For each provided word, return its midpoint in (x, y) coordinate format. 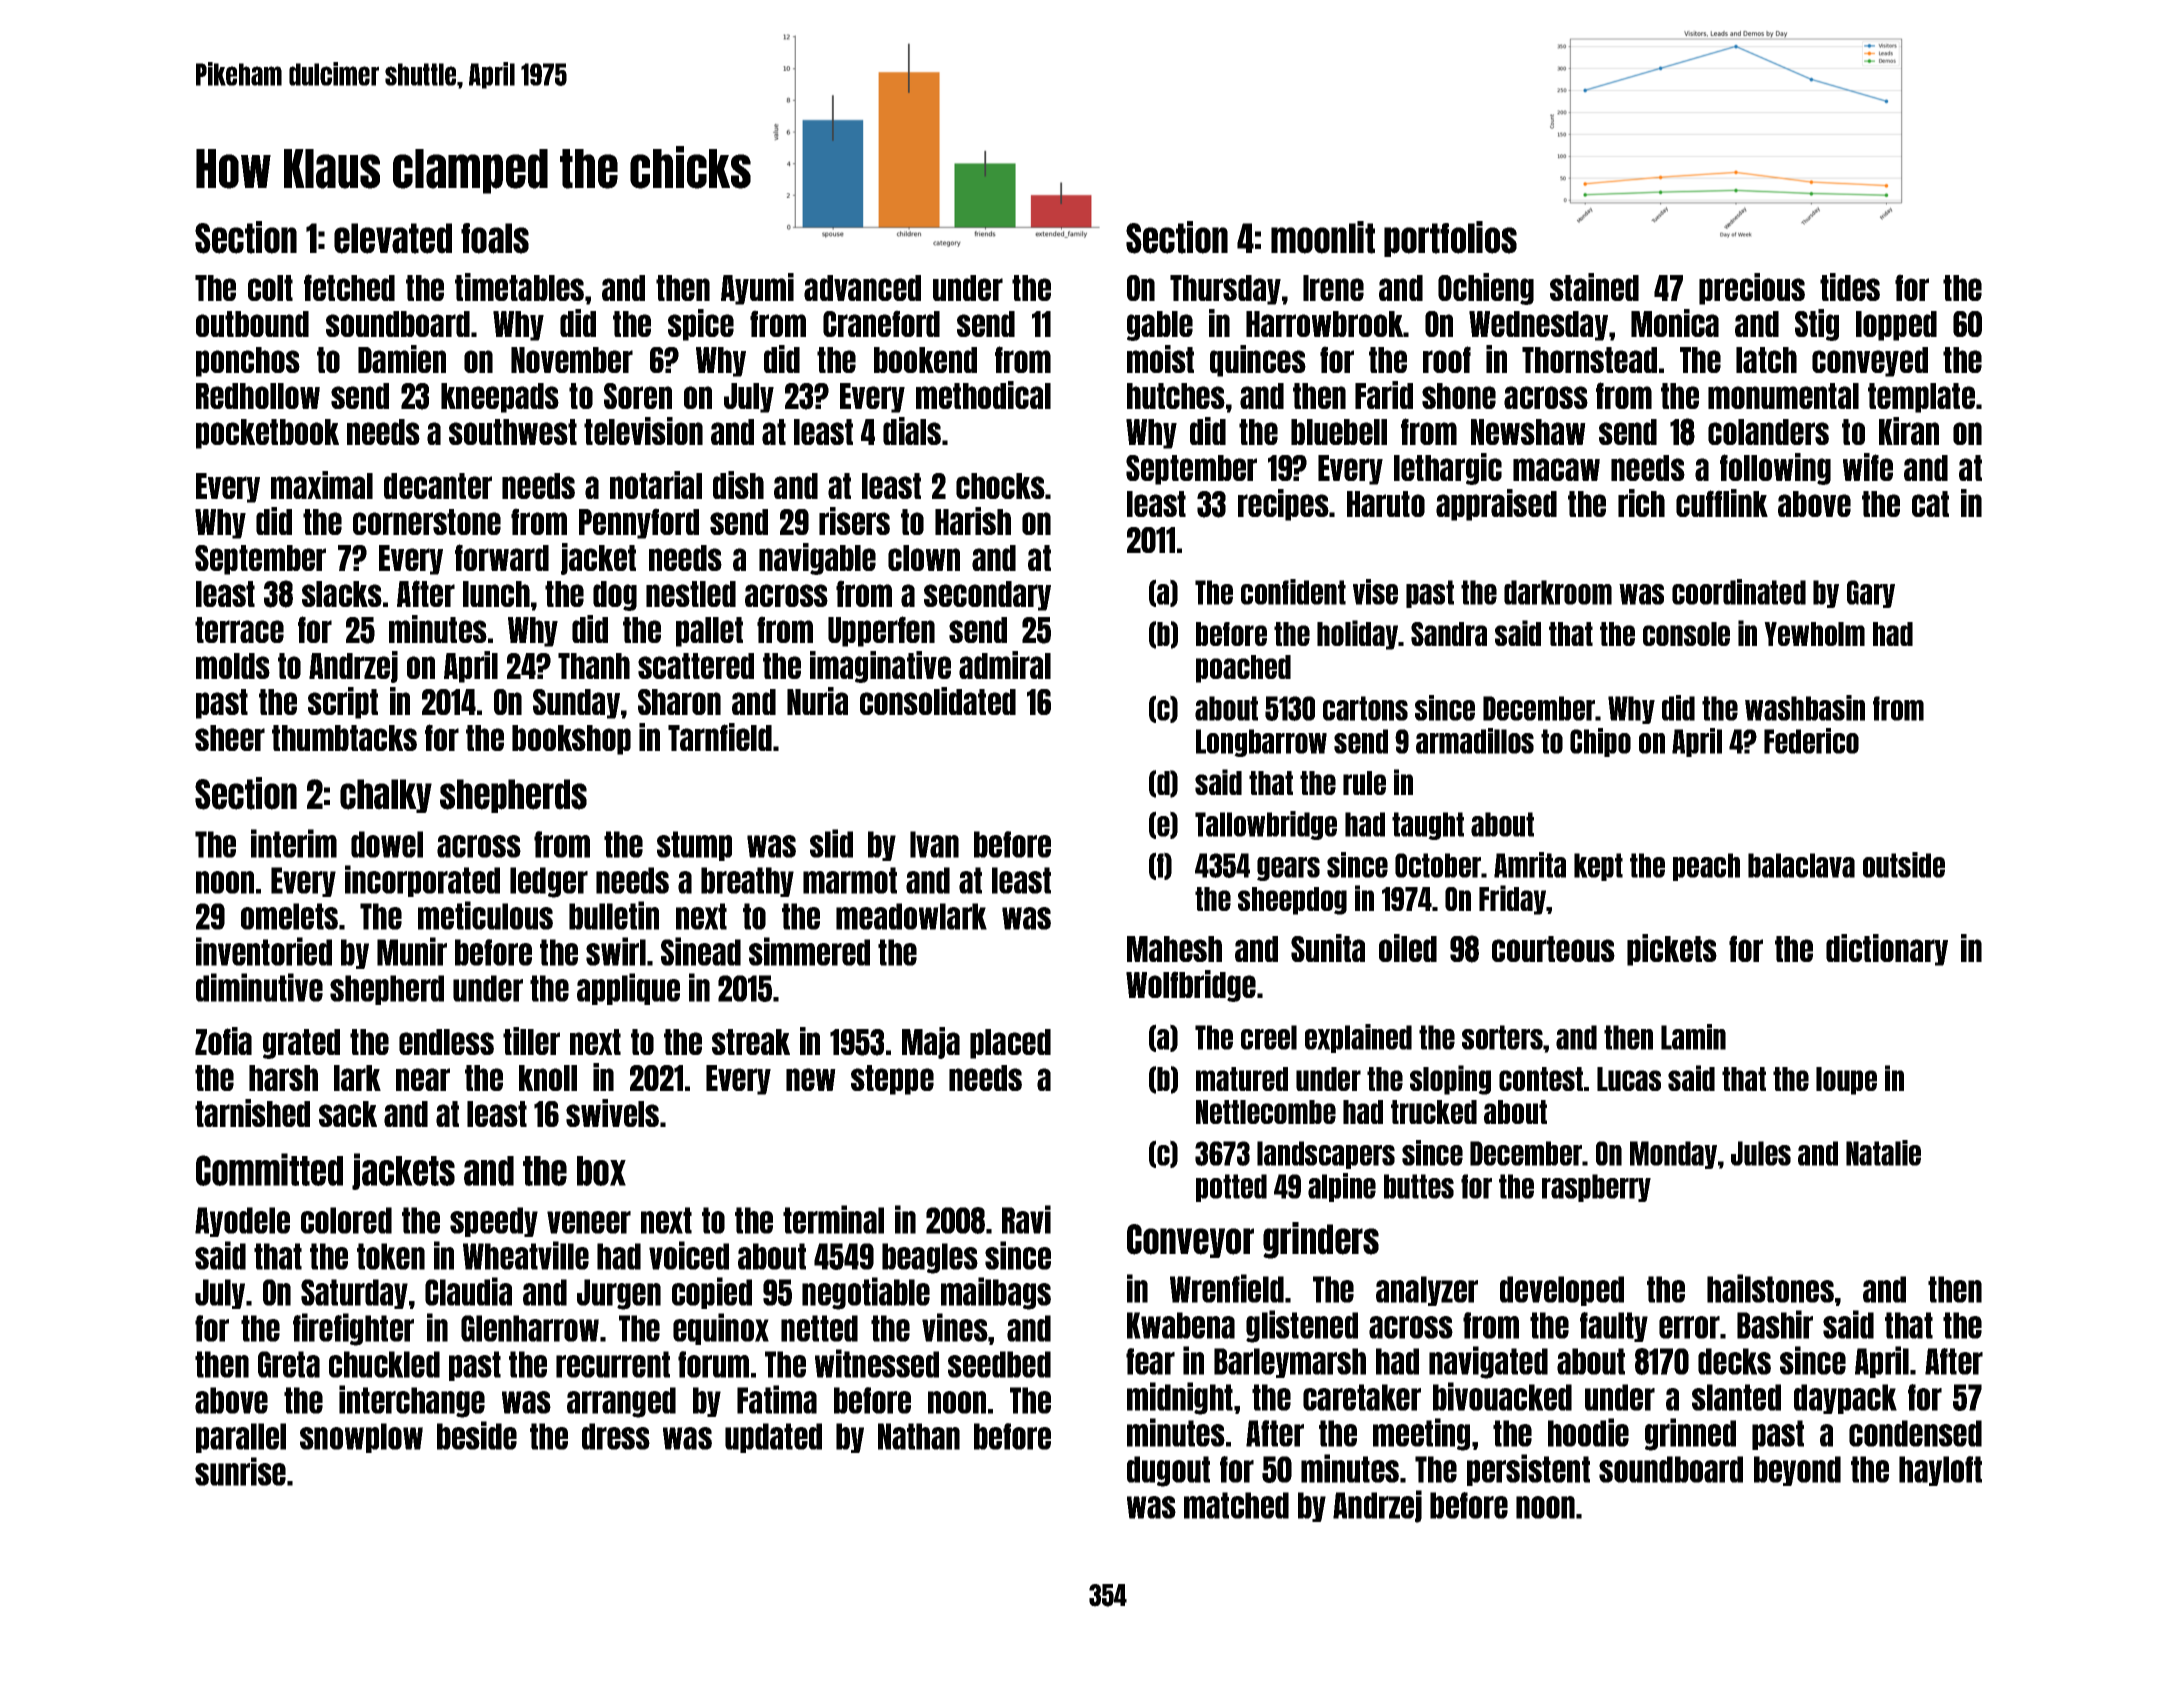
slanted (1736, 1397)
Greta (289, 1364)
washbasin (1805, 708)
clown (924, 558)
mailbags (996, 1293)
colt (270, 288)
